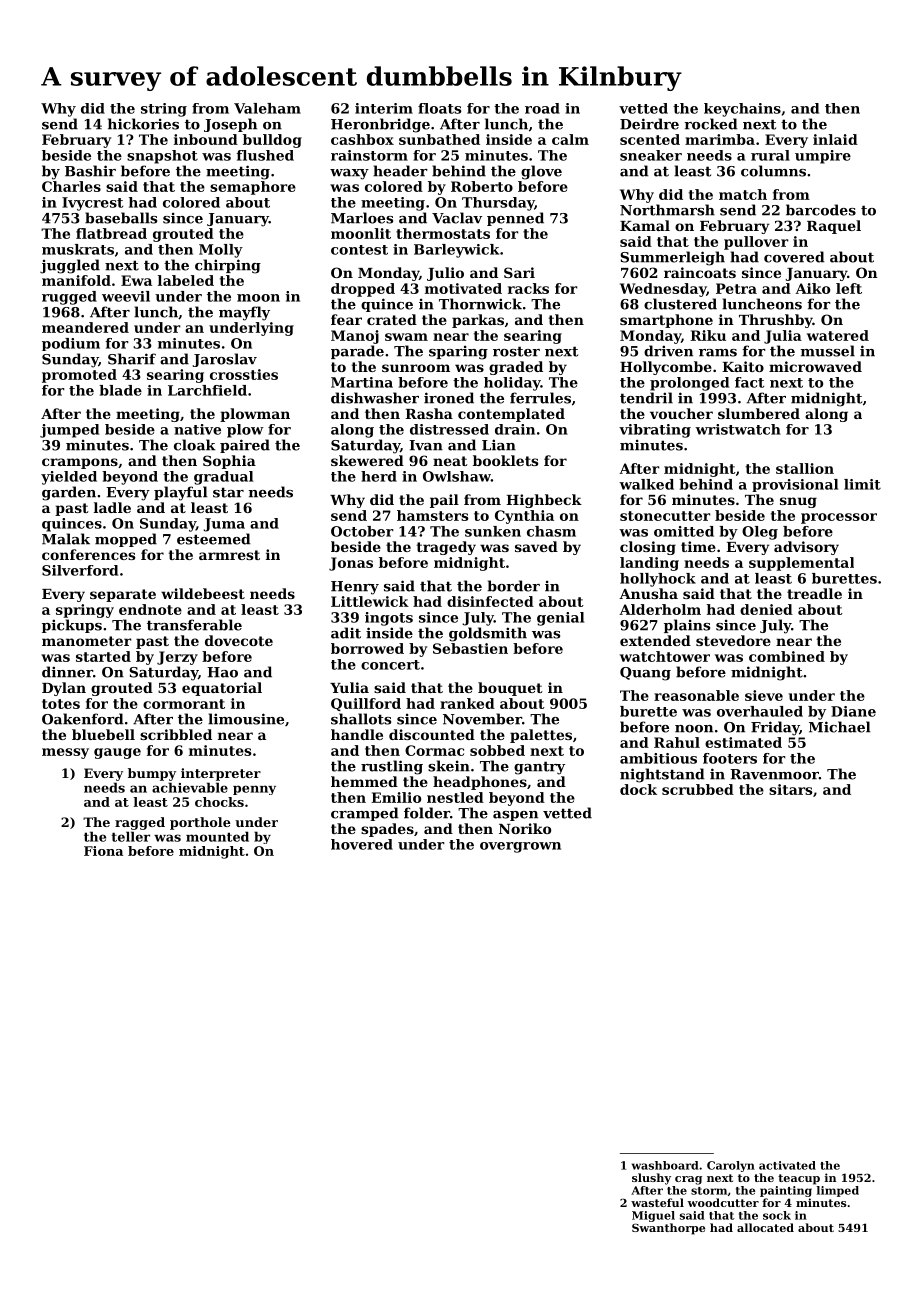  Describe the element at coordinates (651, 1179) in the image. I see `slushy` at that location.
